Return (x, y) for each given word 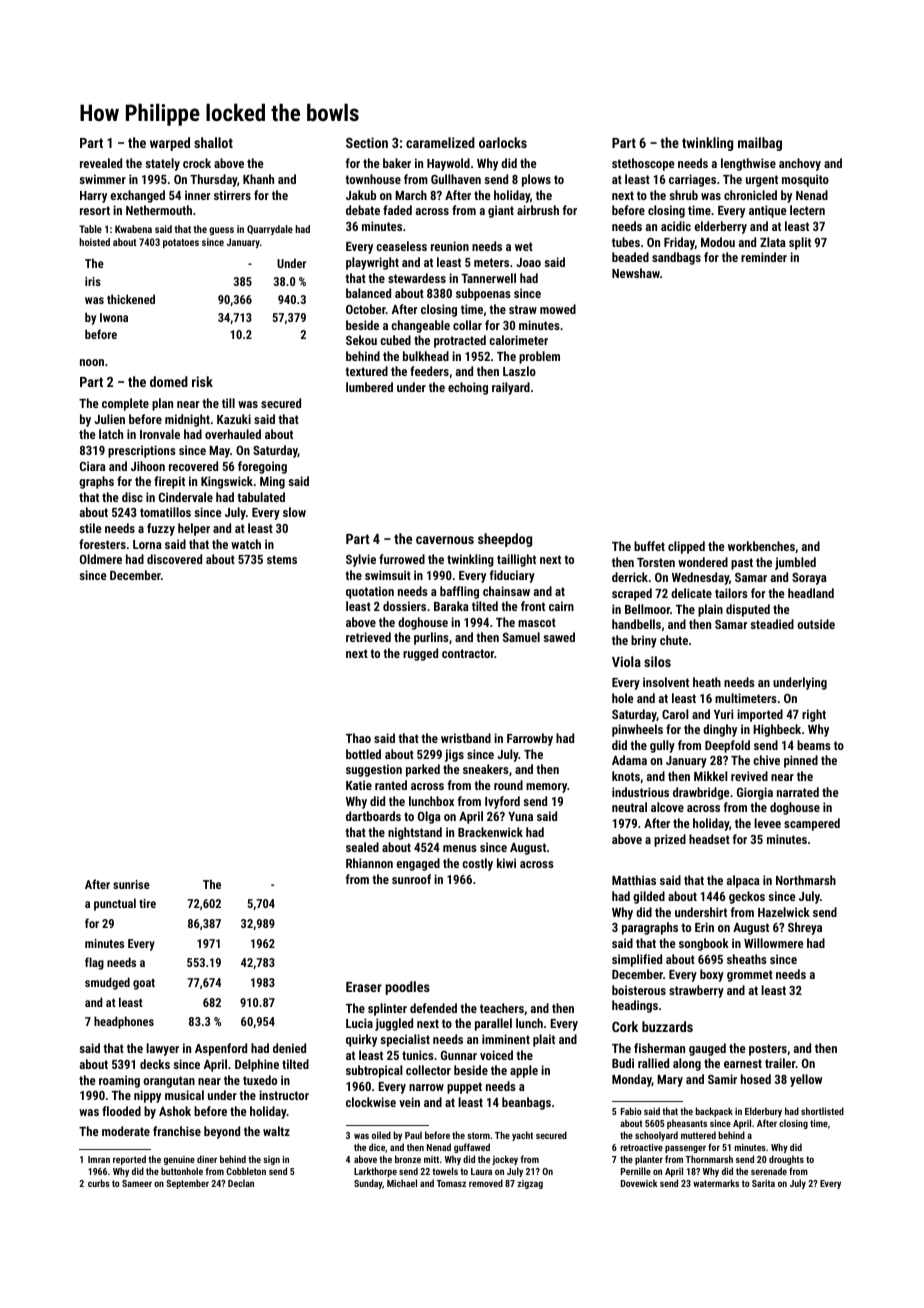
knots (626, 776)
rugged (420, 654)
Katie (359, 785)
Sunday (368, 1184)
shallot (213, 142)
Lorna (147, 544)
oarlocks (503, 142)
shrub (683, 195)
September (187, 1184)
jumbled (795, 563)
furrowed (402, 559)
